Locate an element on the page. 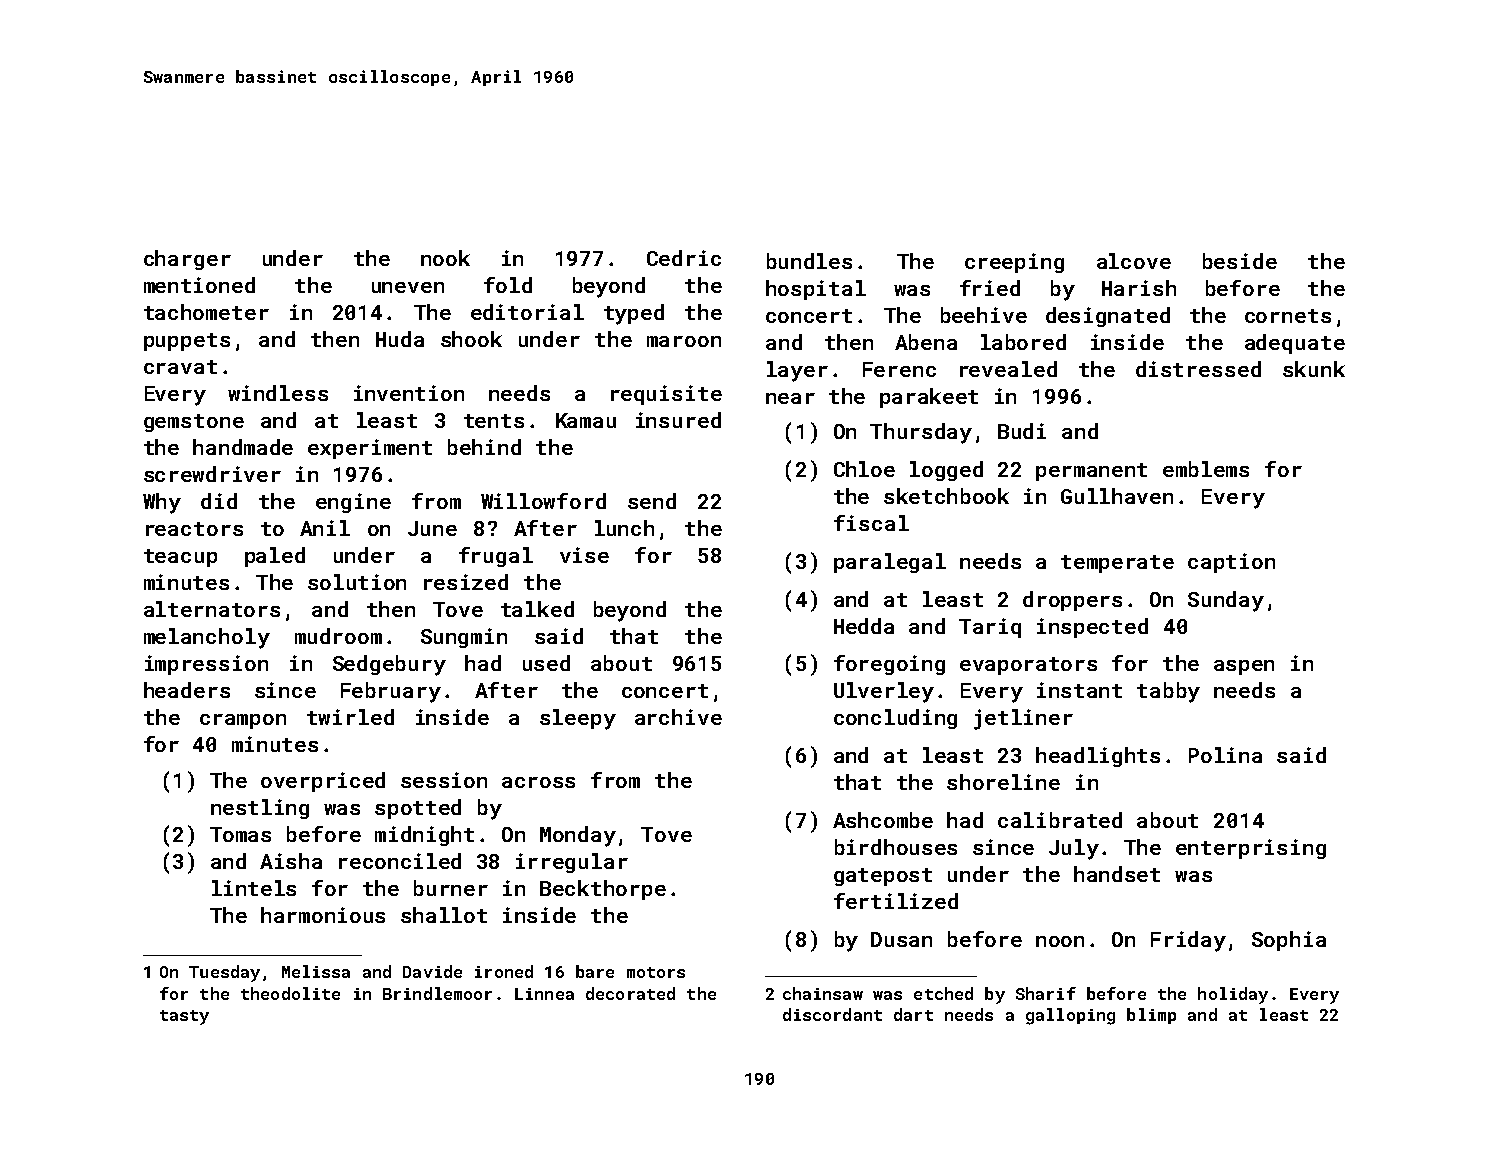 The image size is (1488, 1149). engine is located at coordinates (353, 503).
